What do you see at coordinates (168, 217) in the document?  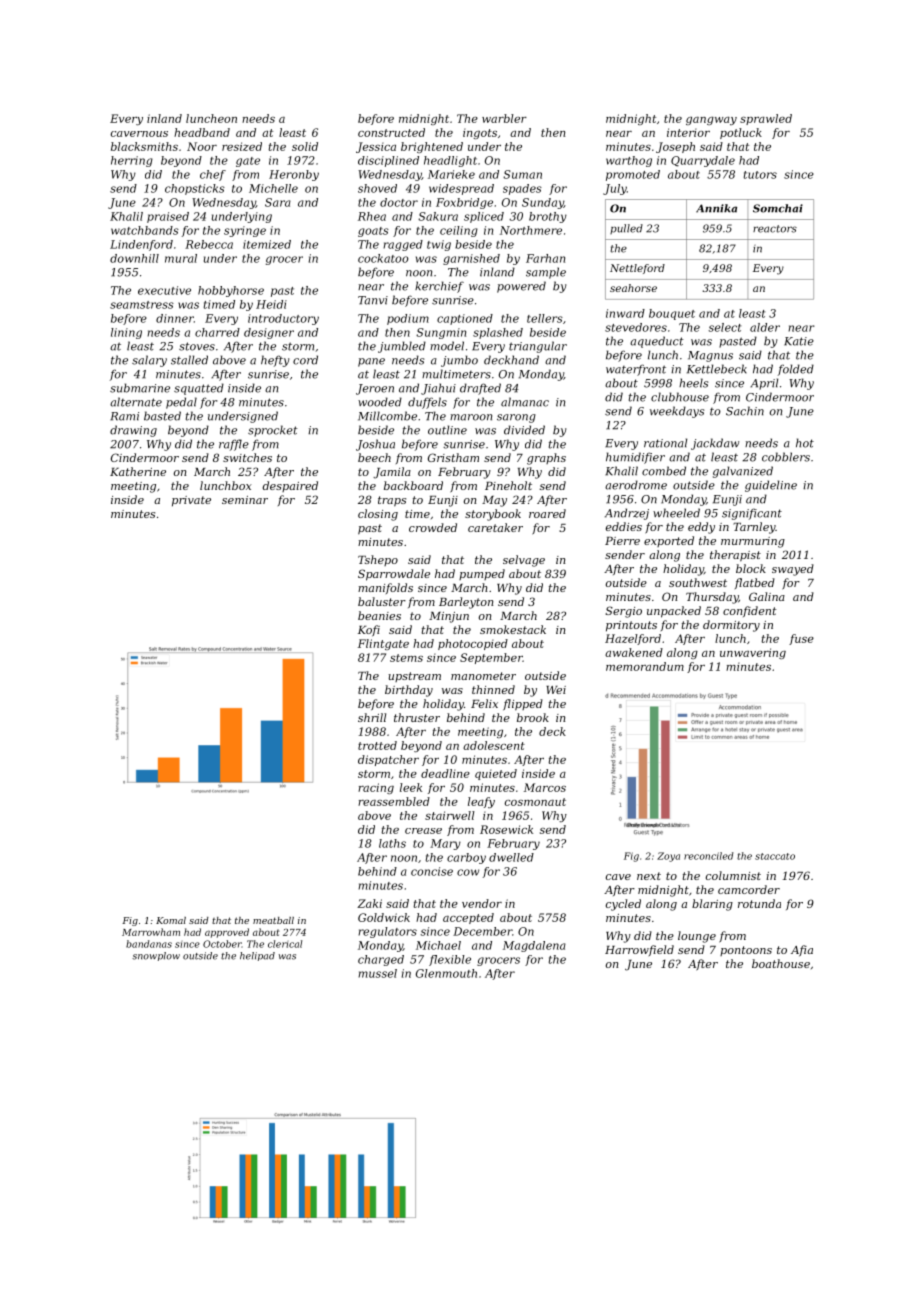 I see `praised` at bounding box center [168, 217].
